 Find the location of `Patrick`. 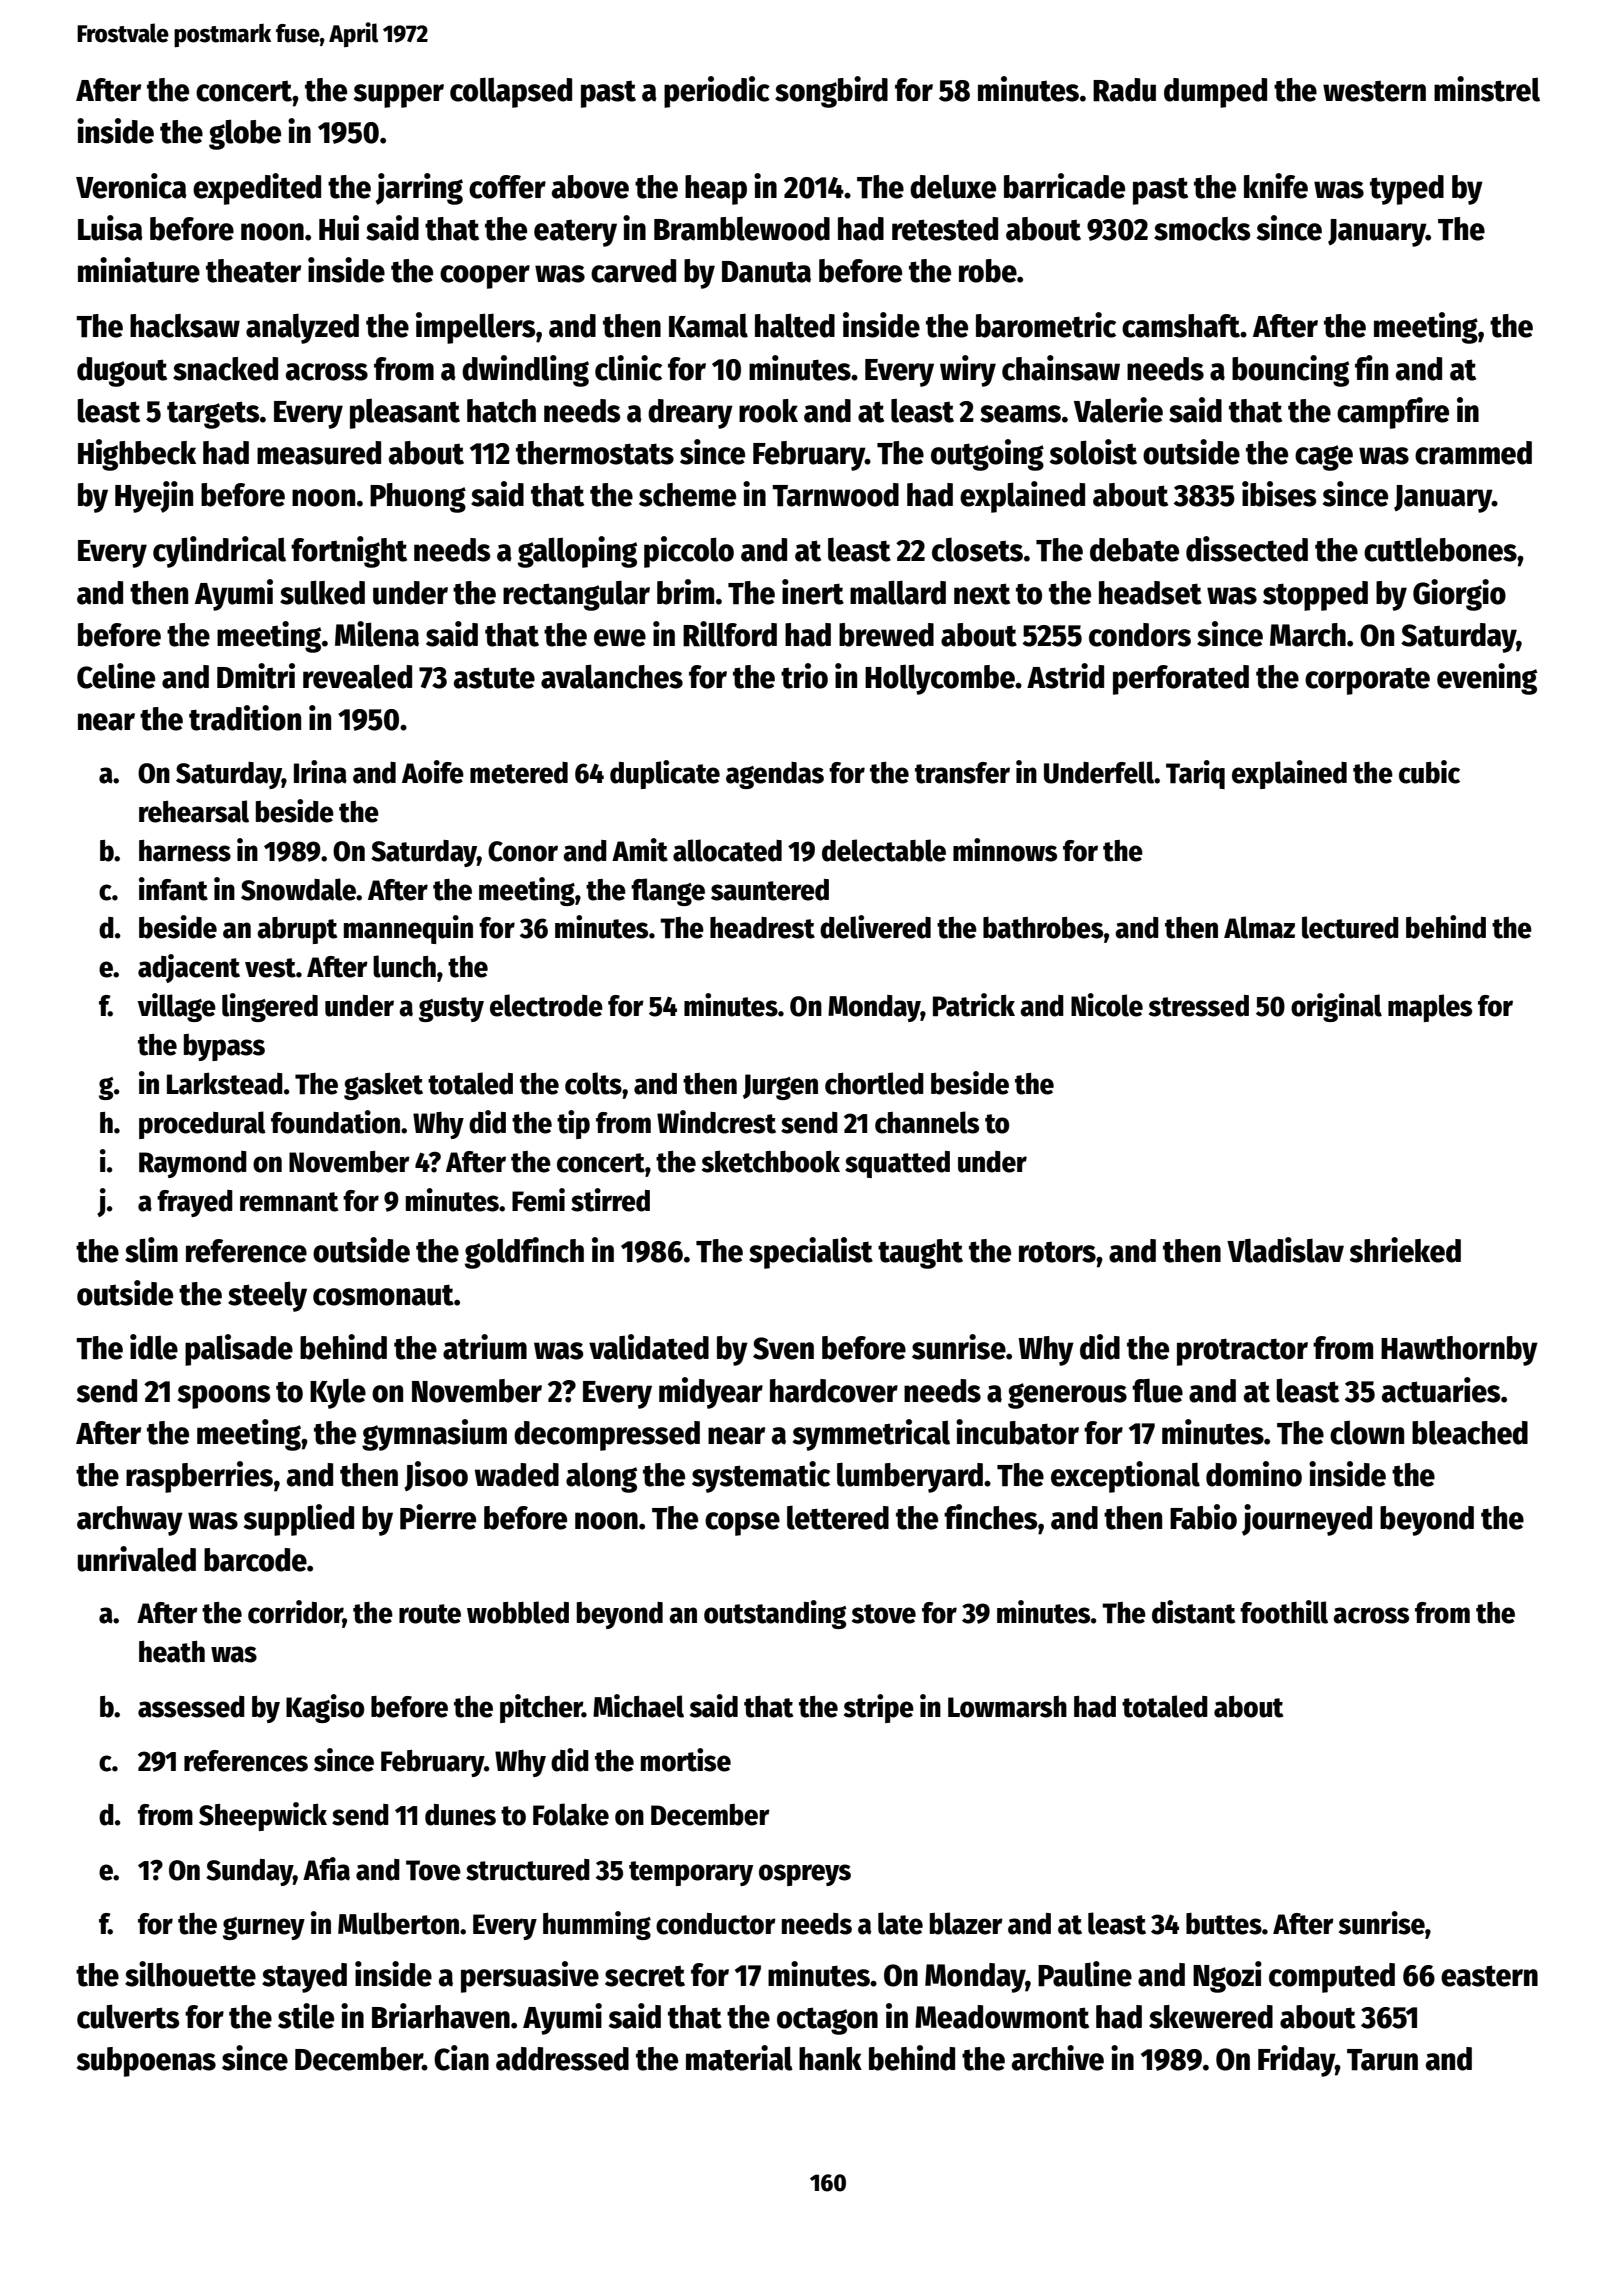

Patrick is located at coordinates (974, 1005).
